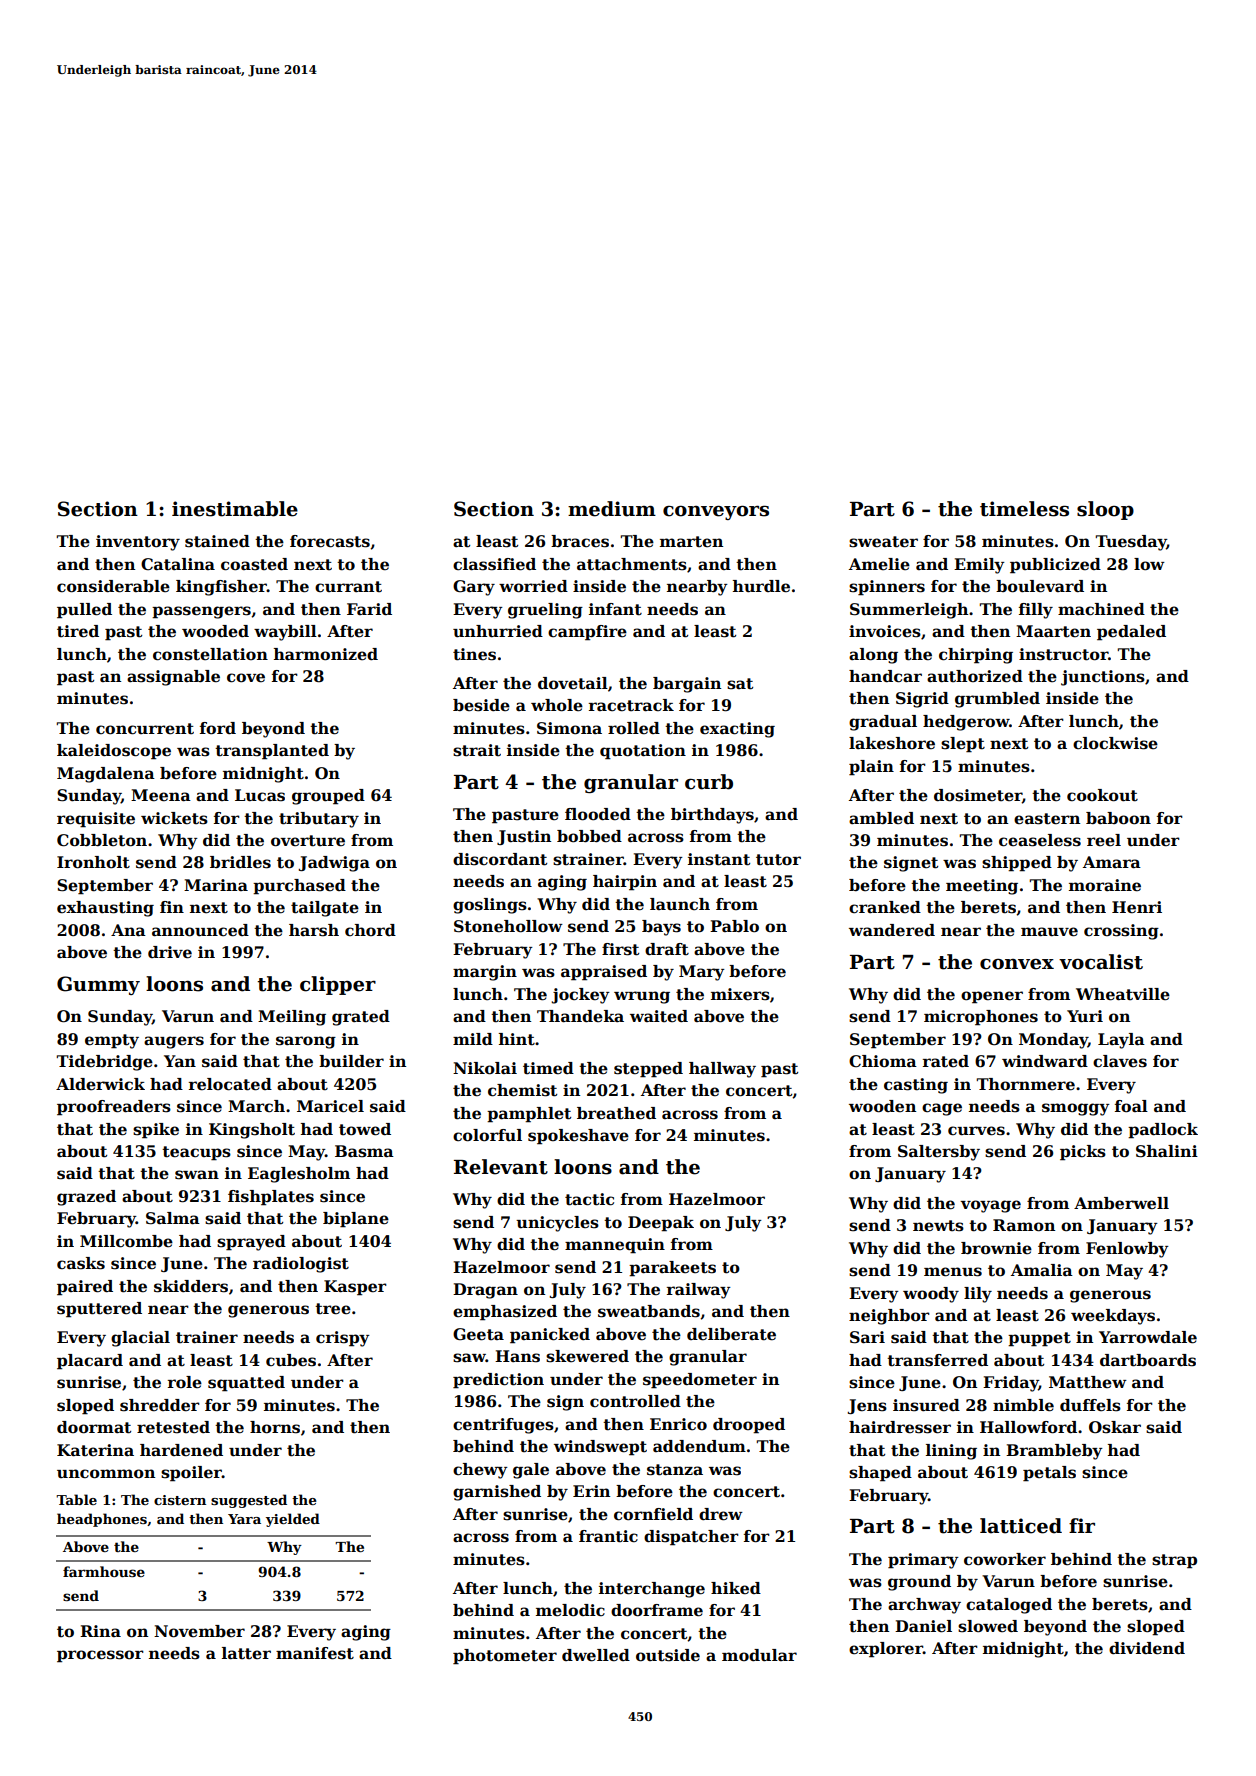 The width and height of the screenshot is (1256, 1776). Describe the element at coordinates (494, 564) in the screenshot. I see `classified` at that location.
